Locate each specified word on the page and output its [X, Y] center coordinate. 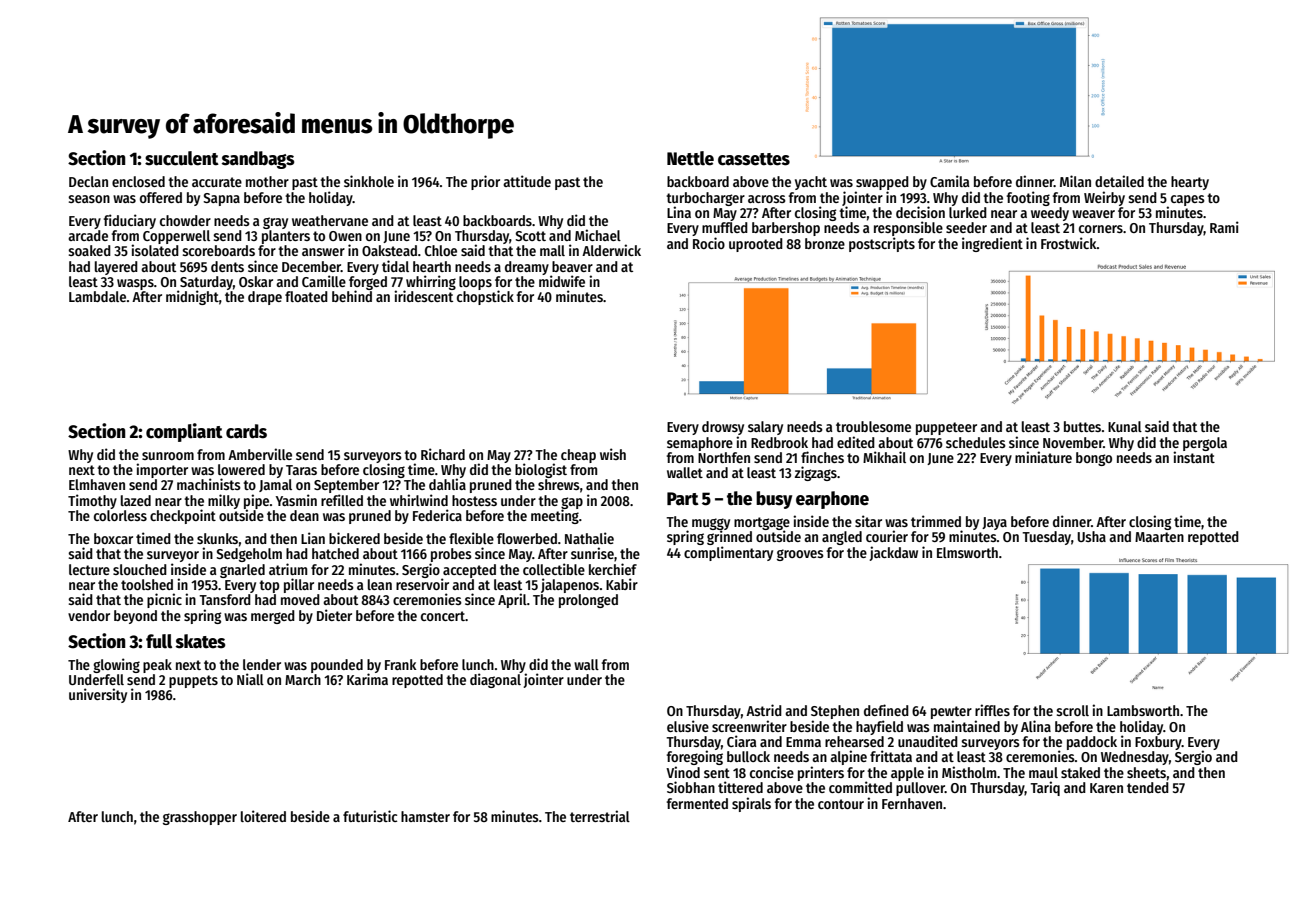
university [98, 695]
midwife [562, 281]
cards [246, 431]
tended [1148, 787]
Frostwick [1069, 243]
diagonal [495, 680]
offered [161, 197]
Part [683, 499]
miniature [1043, 457]
